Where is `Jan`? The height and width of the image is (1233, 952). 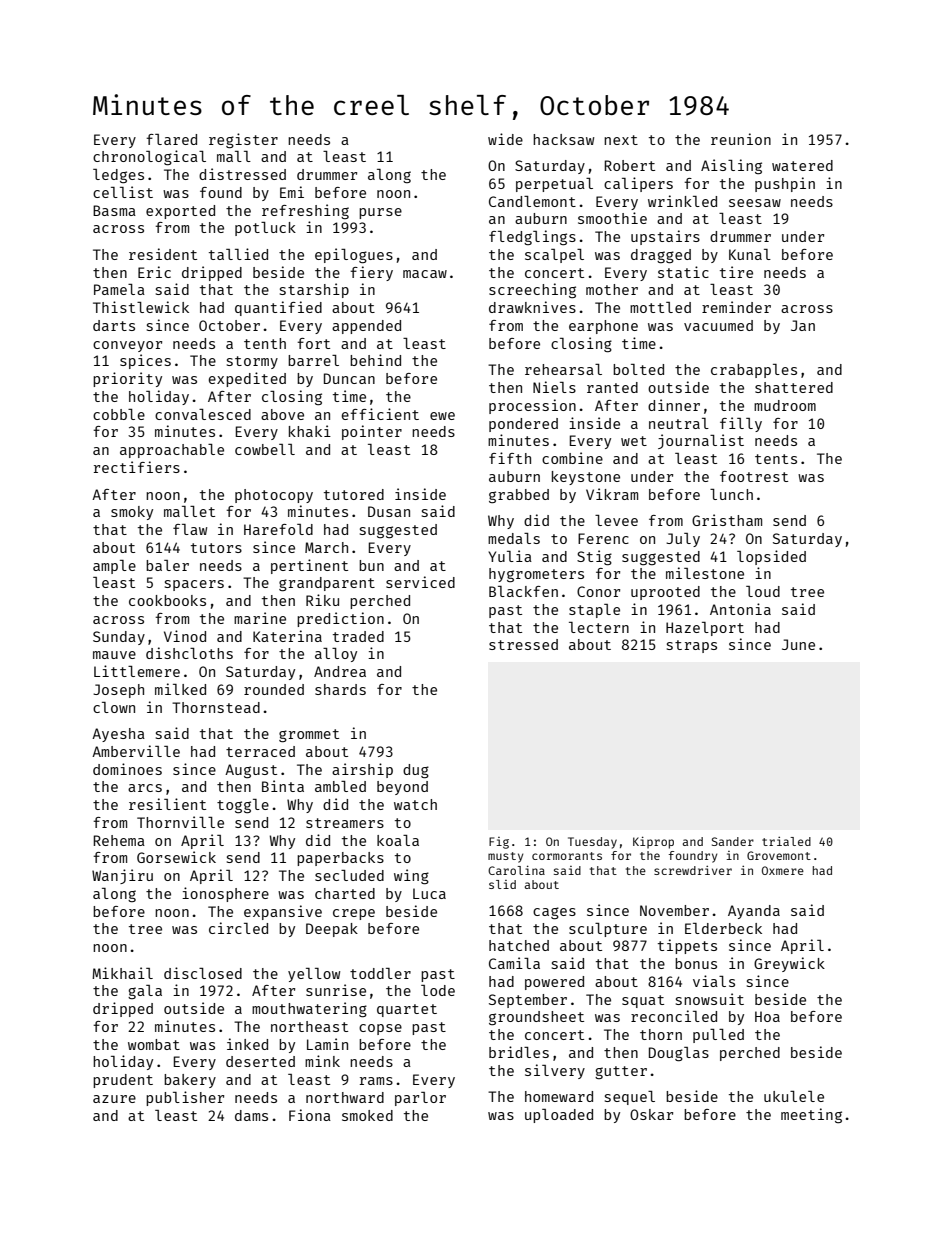
Jan is located at coordinates (803, 325).
